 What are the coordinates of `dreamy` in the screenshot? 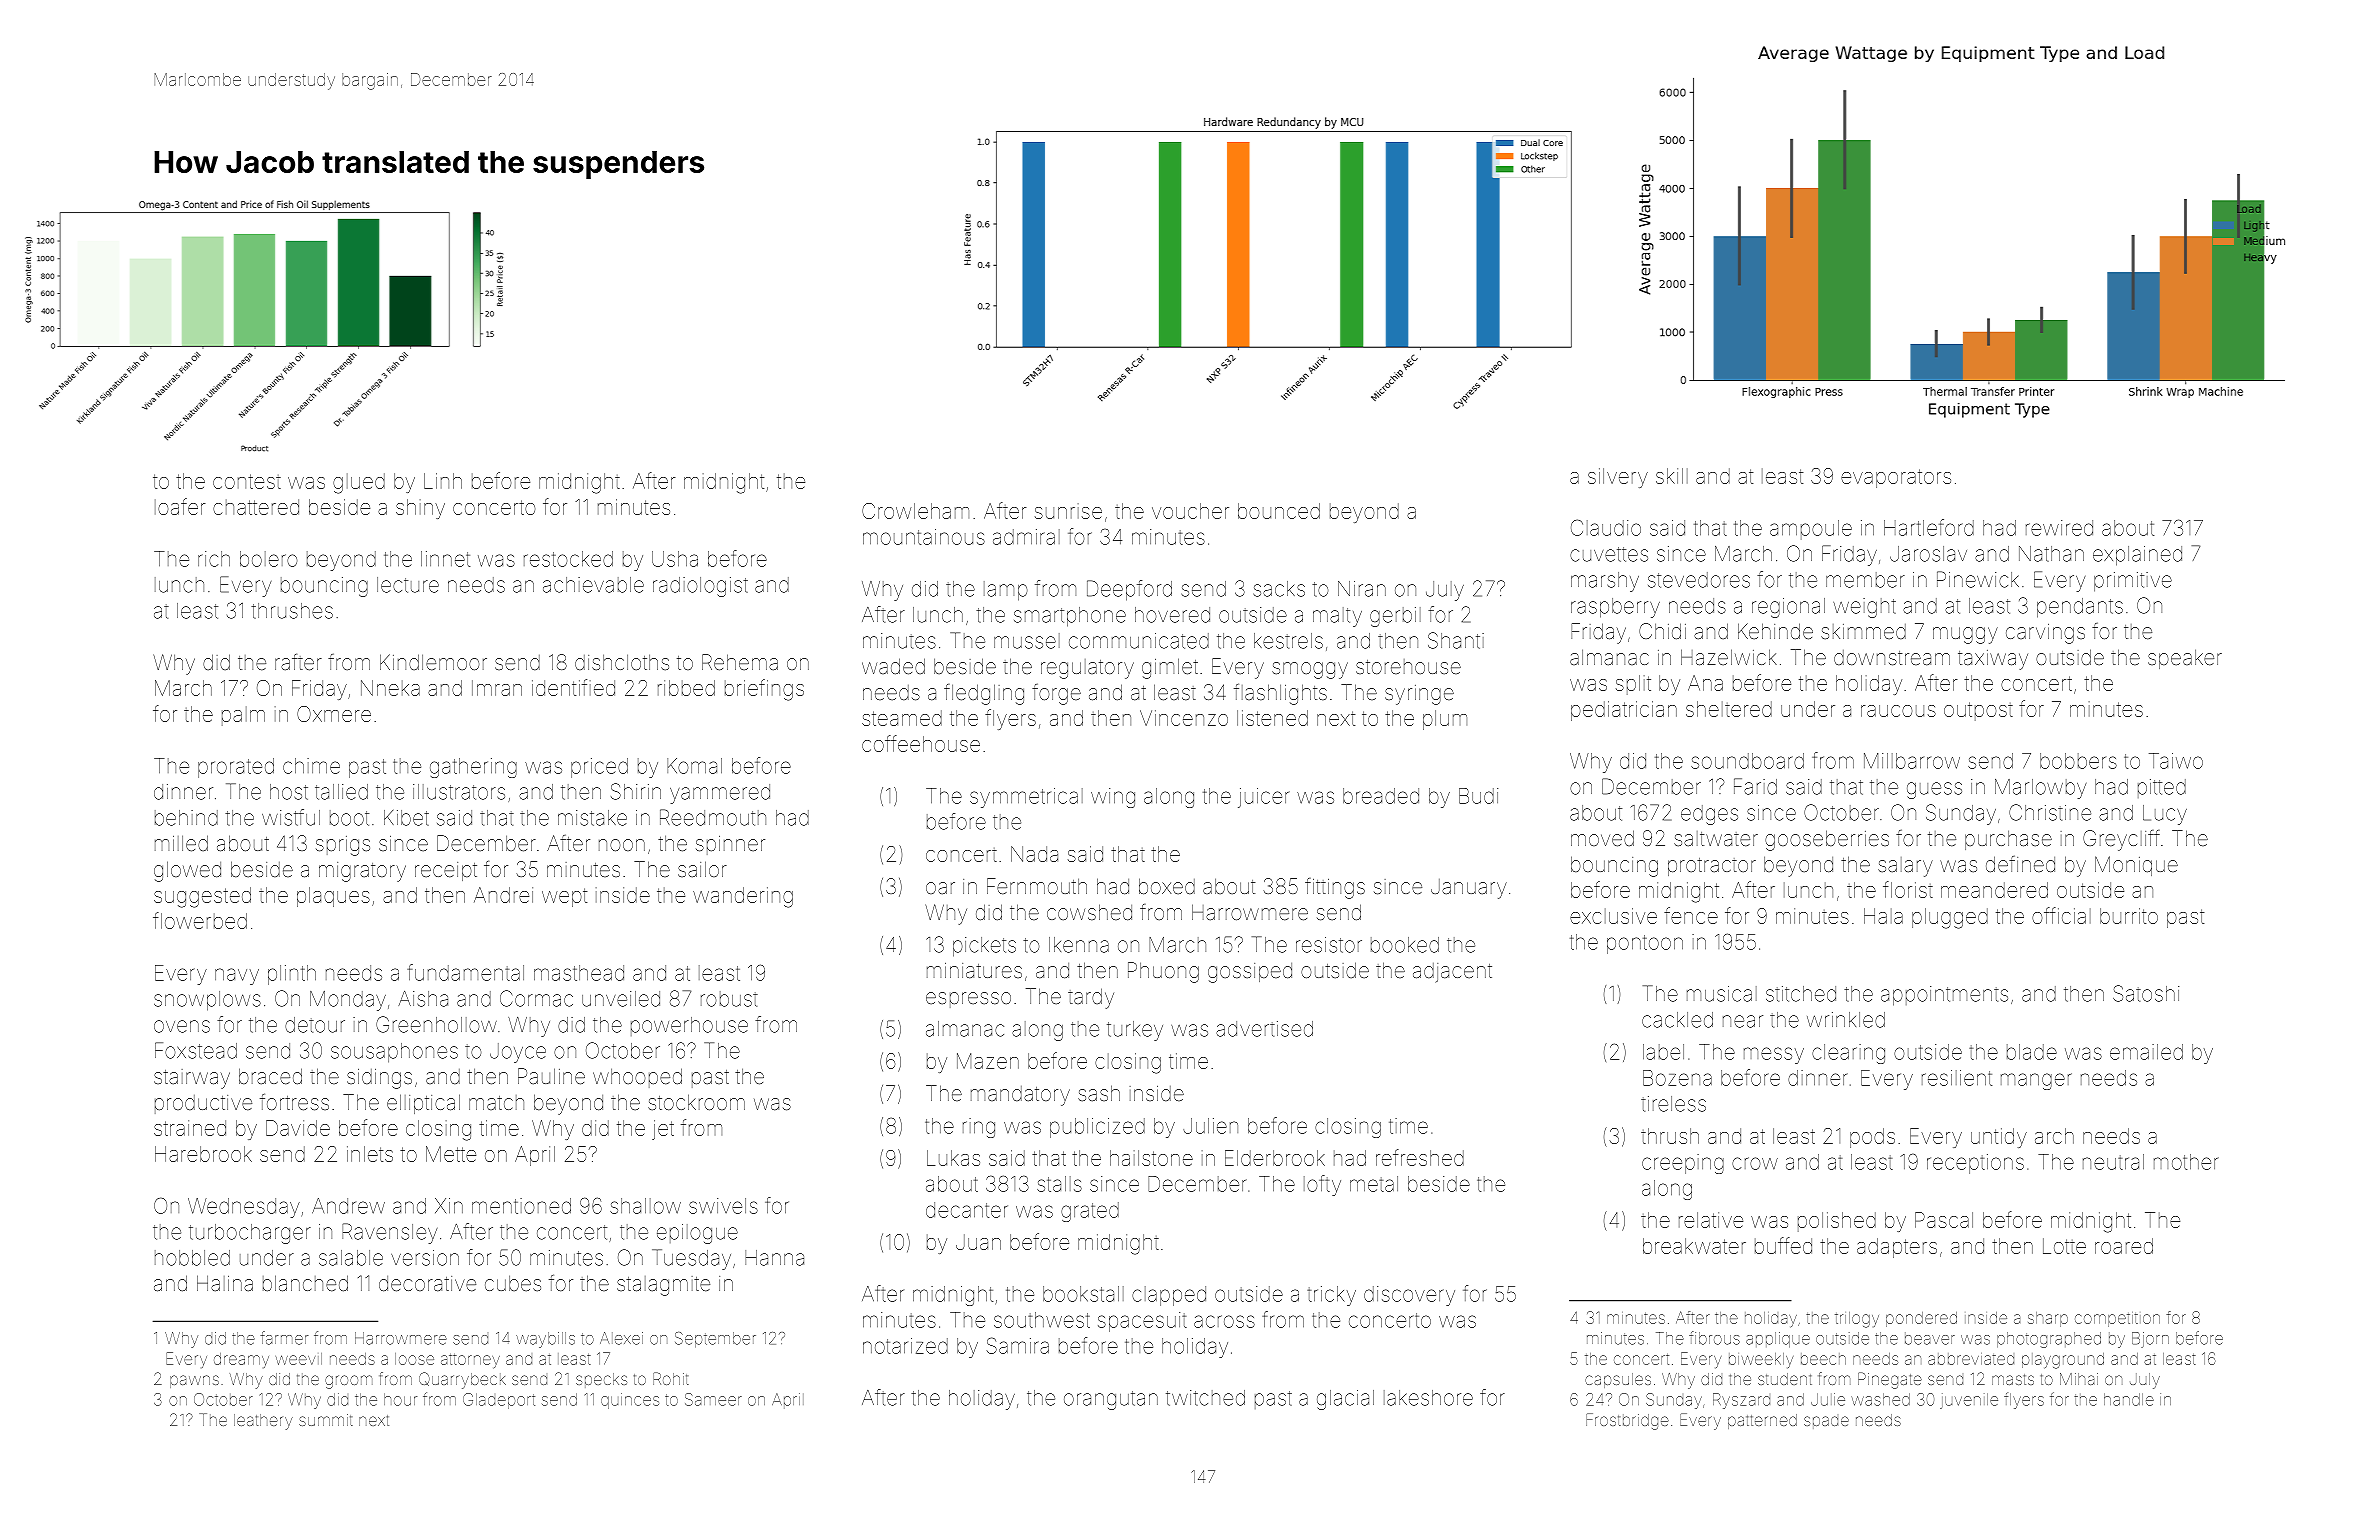 It's located at (241, 1360).
